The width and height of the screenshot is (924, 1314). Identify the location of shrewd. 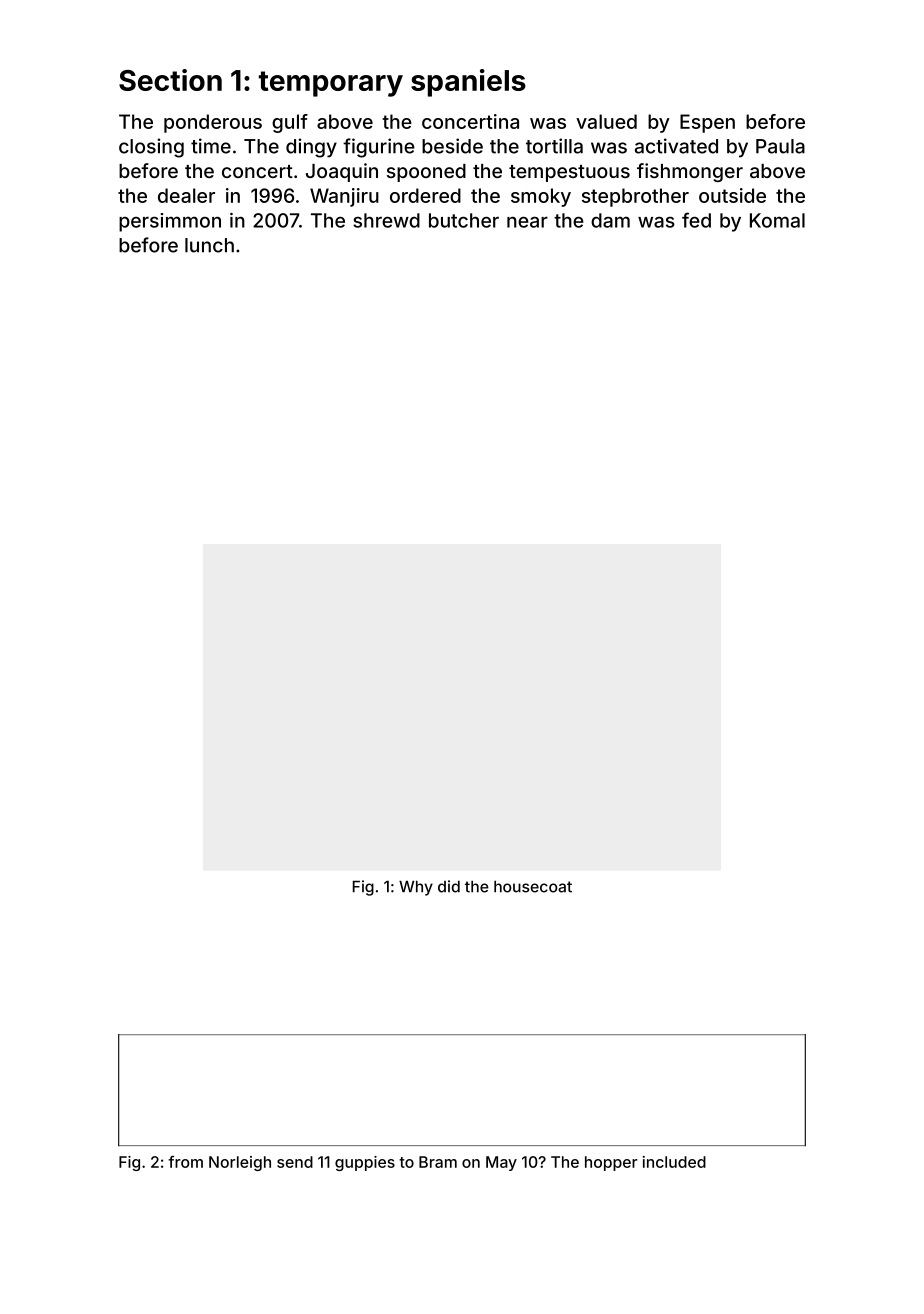
(386, 220).
